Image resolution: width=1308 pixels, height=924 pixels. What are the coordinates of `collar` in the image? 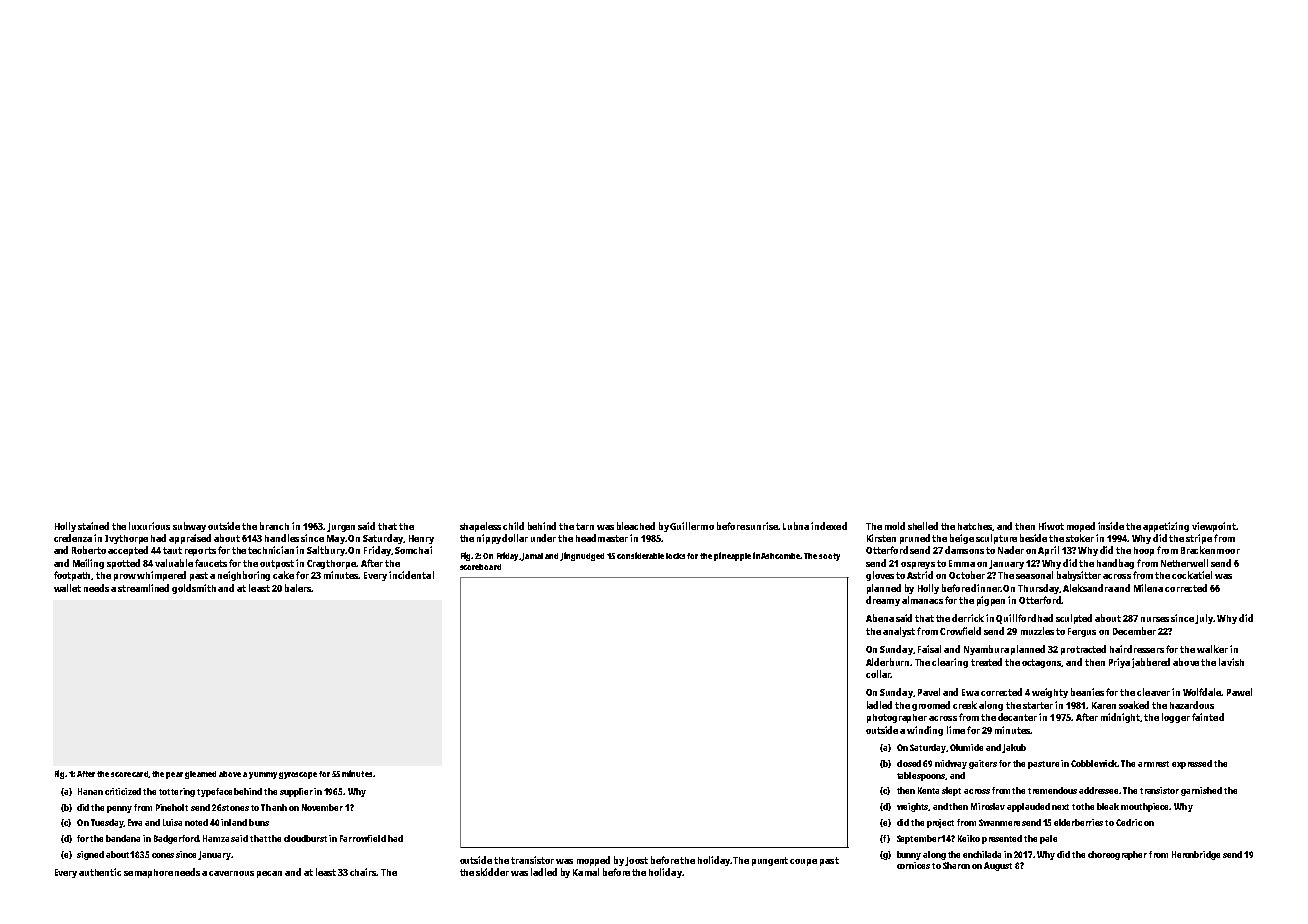 It's located at (878, 674).
